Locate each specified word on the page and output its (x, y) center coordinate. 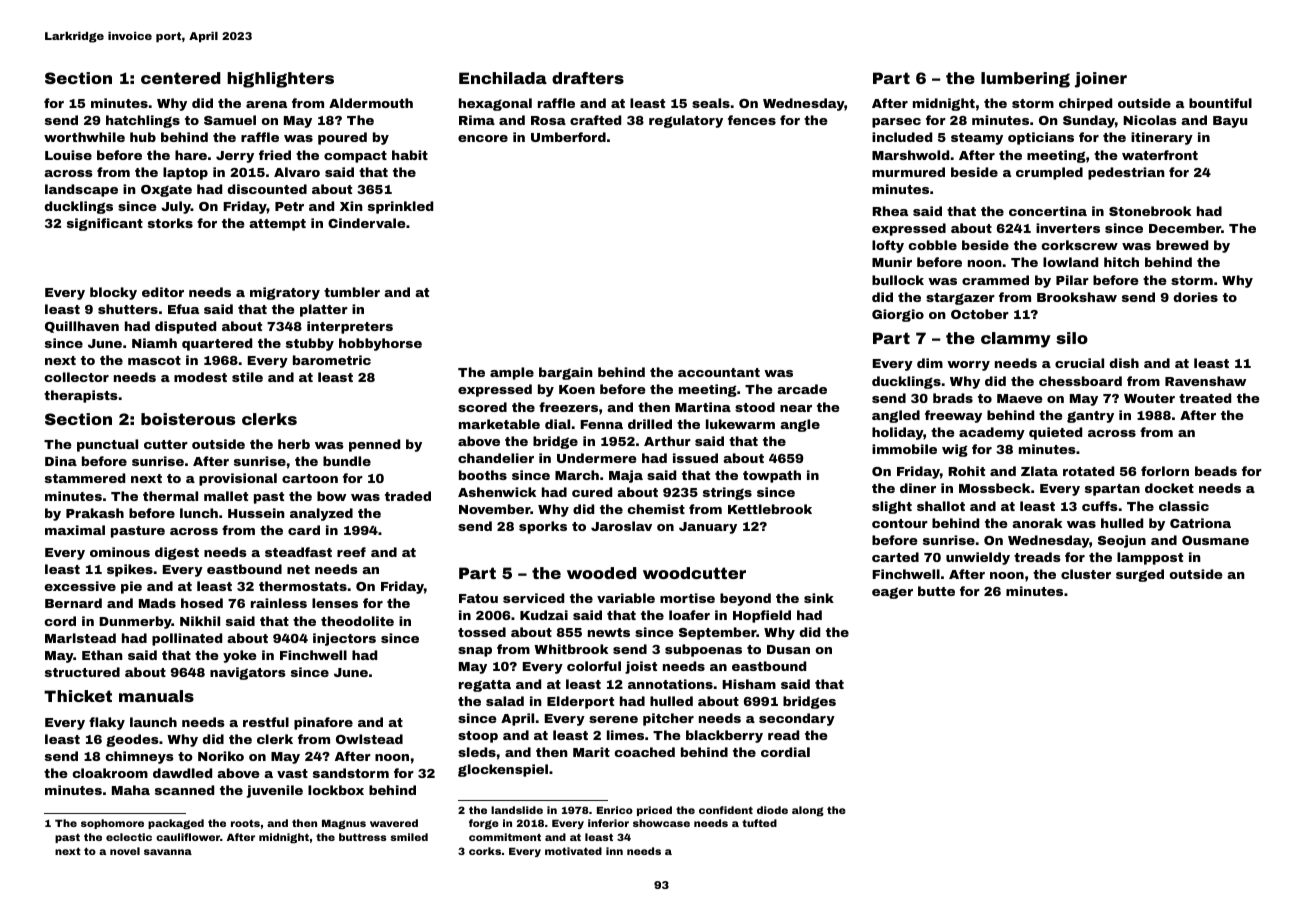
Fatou (478, 598)
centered (181, 78)
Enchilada (503, 78)
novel (125, 851)
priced (654, 811)
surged (1140, 575)
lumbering (1025, 80)
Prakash (95, 513)
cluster (1086, 574)
